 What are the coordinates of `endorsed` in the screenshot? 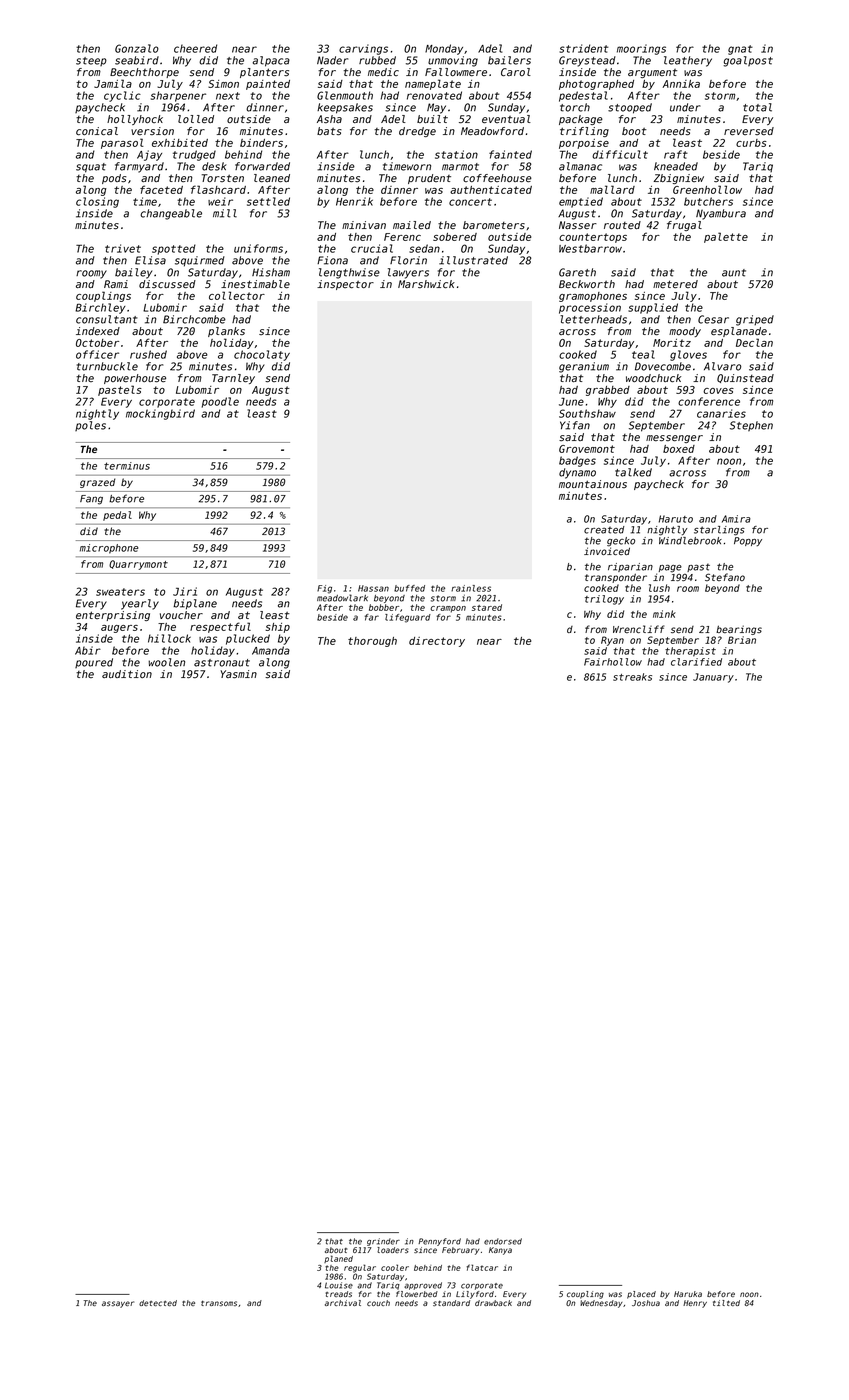 It's located at (503, 1241).
